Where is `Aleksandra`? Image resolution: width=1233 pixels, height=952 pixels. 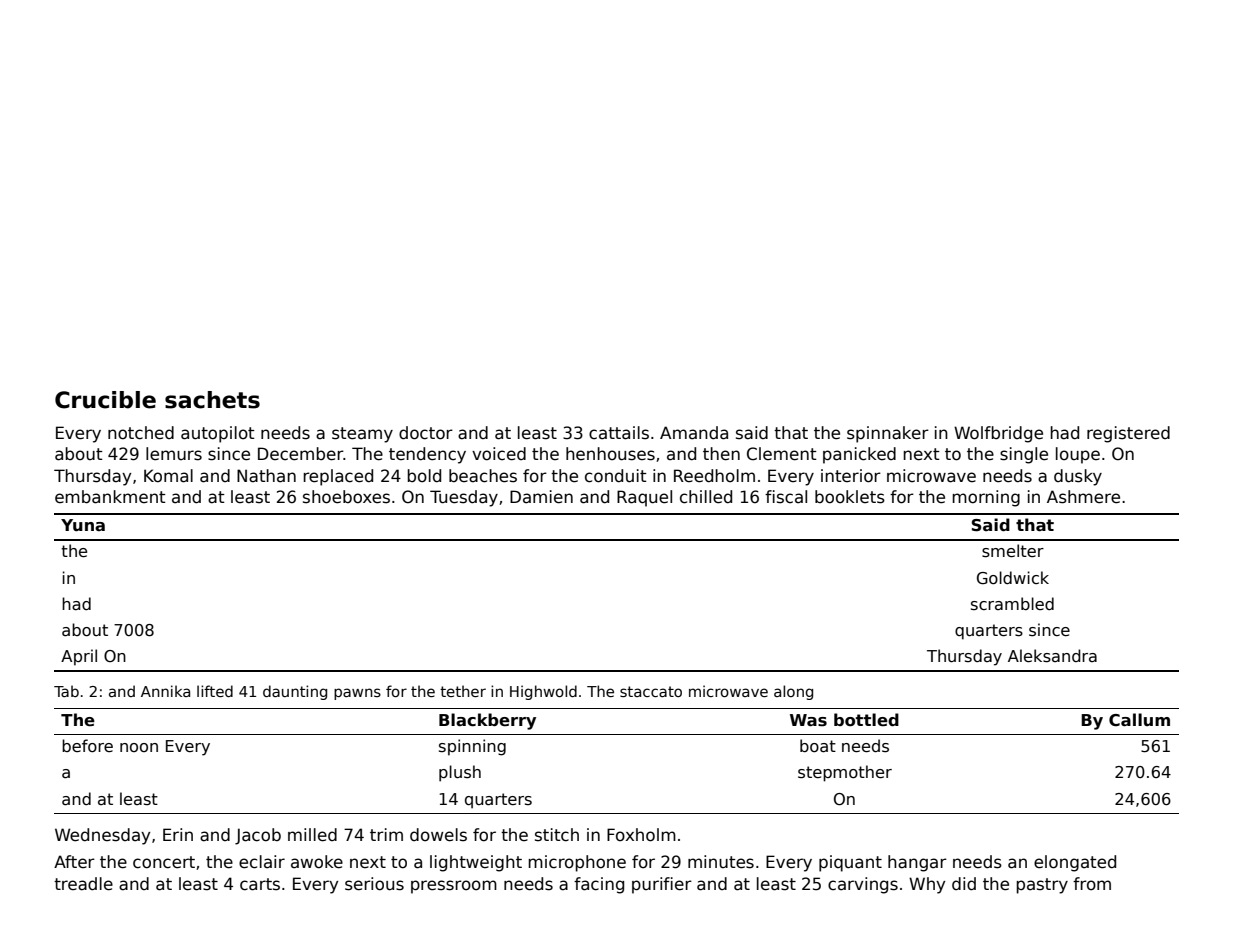 Aleksandra is located at coordinates (1052, 656).
